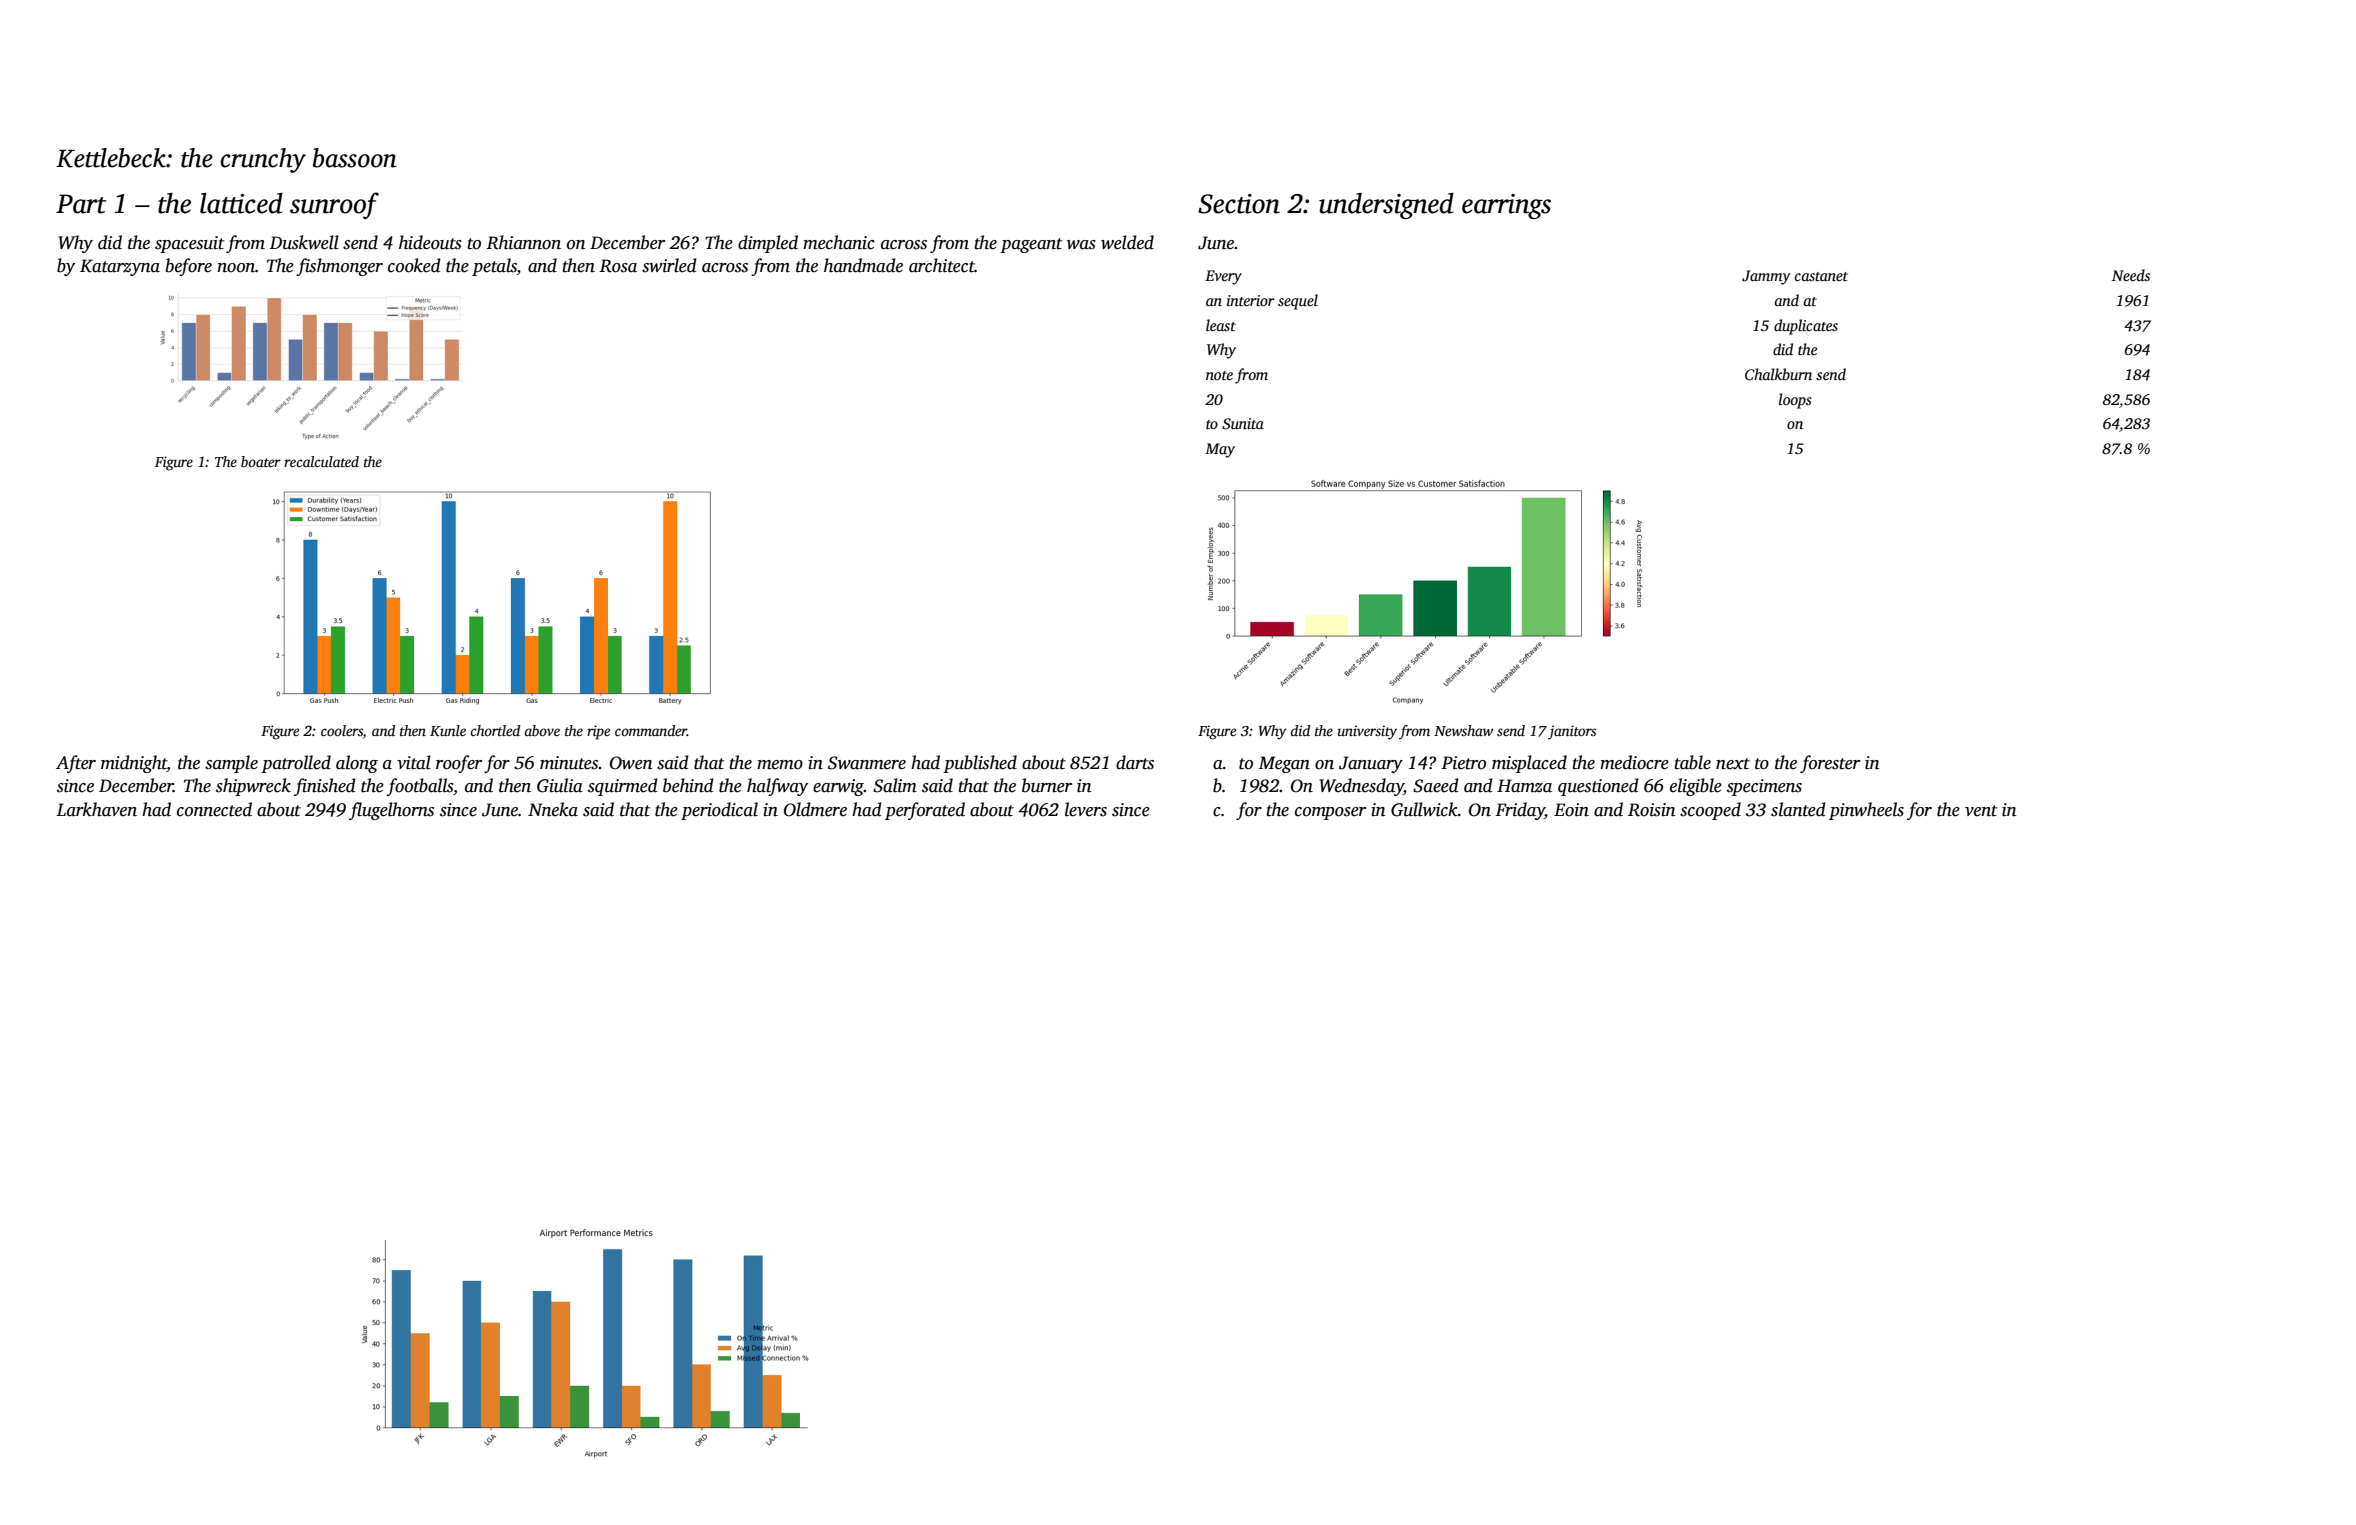 This document has height=1525, width=2356. Describe the element at coordinates (261, 461) in the document. I see `boater` at that location.
